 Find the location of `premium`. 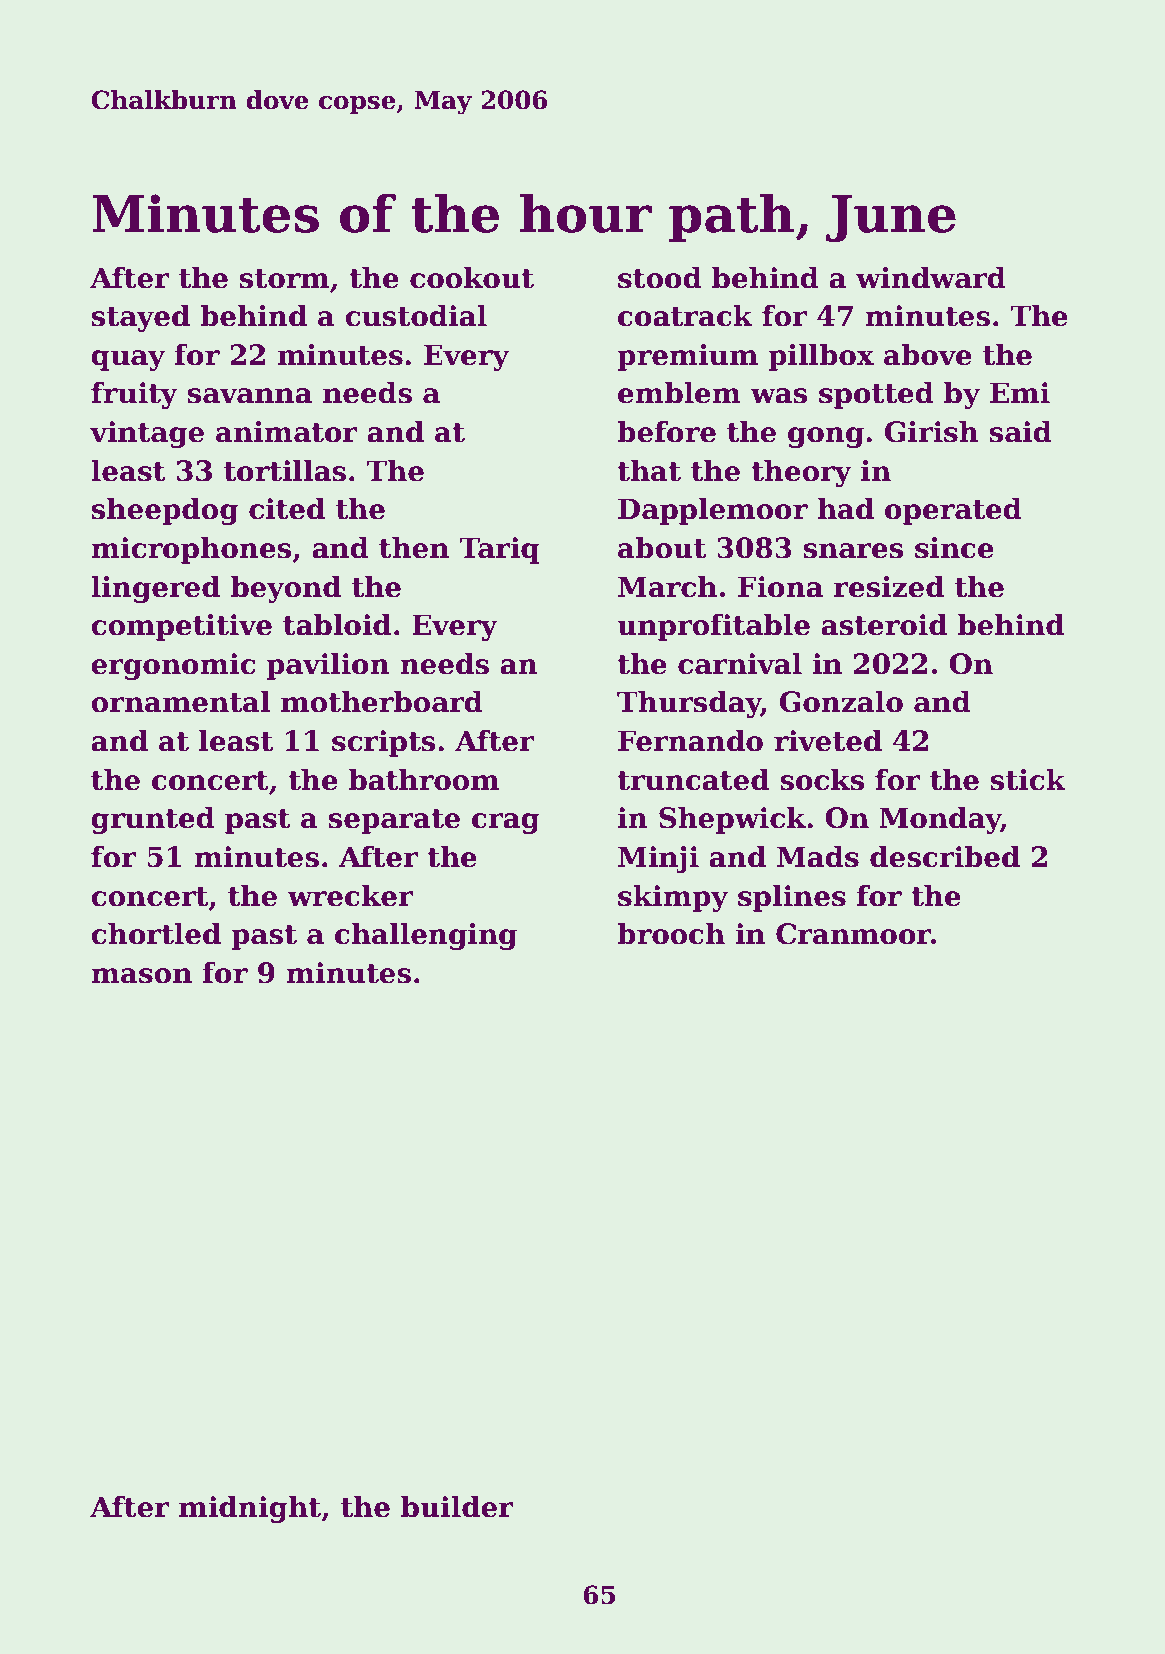

premium is located at coordinates (687, 357).
